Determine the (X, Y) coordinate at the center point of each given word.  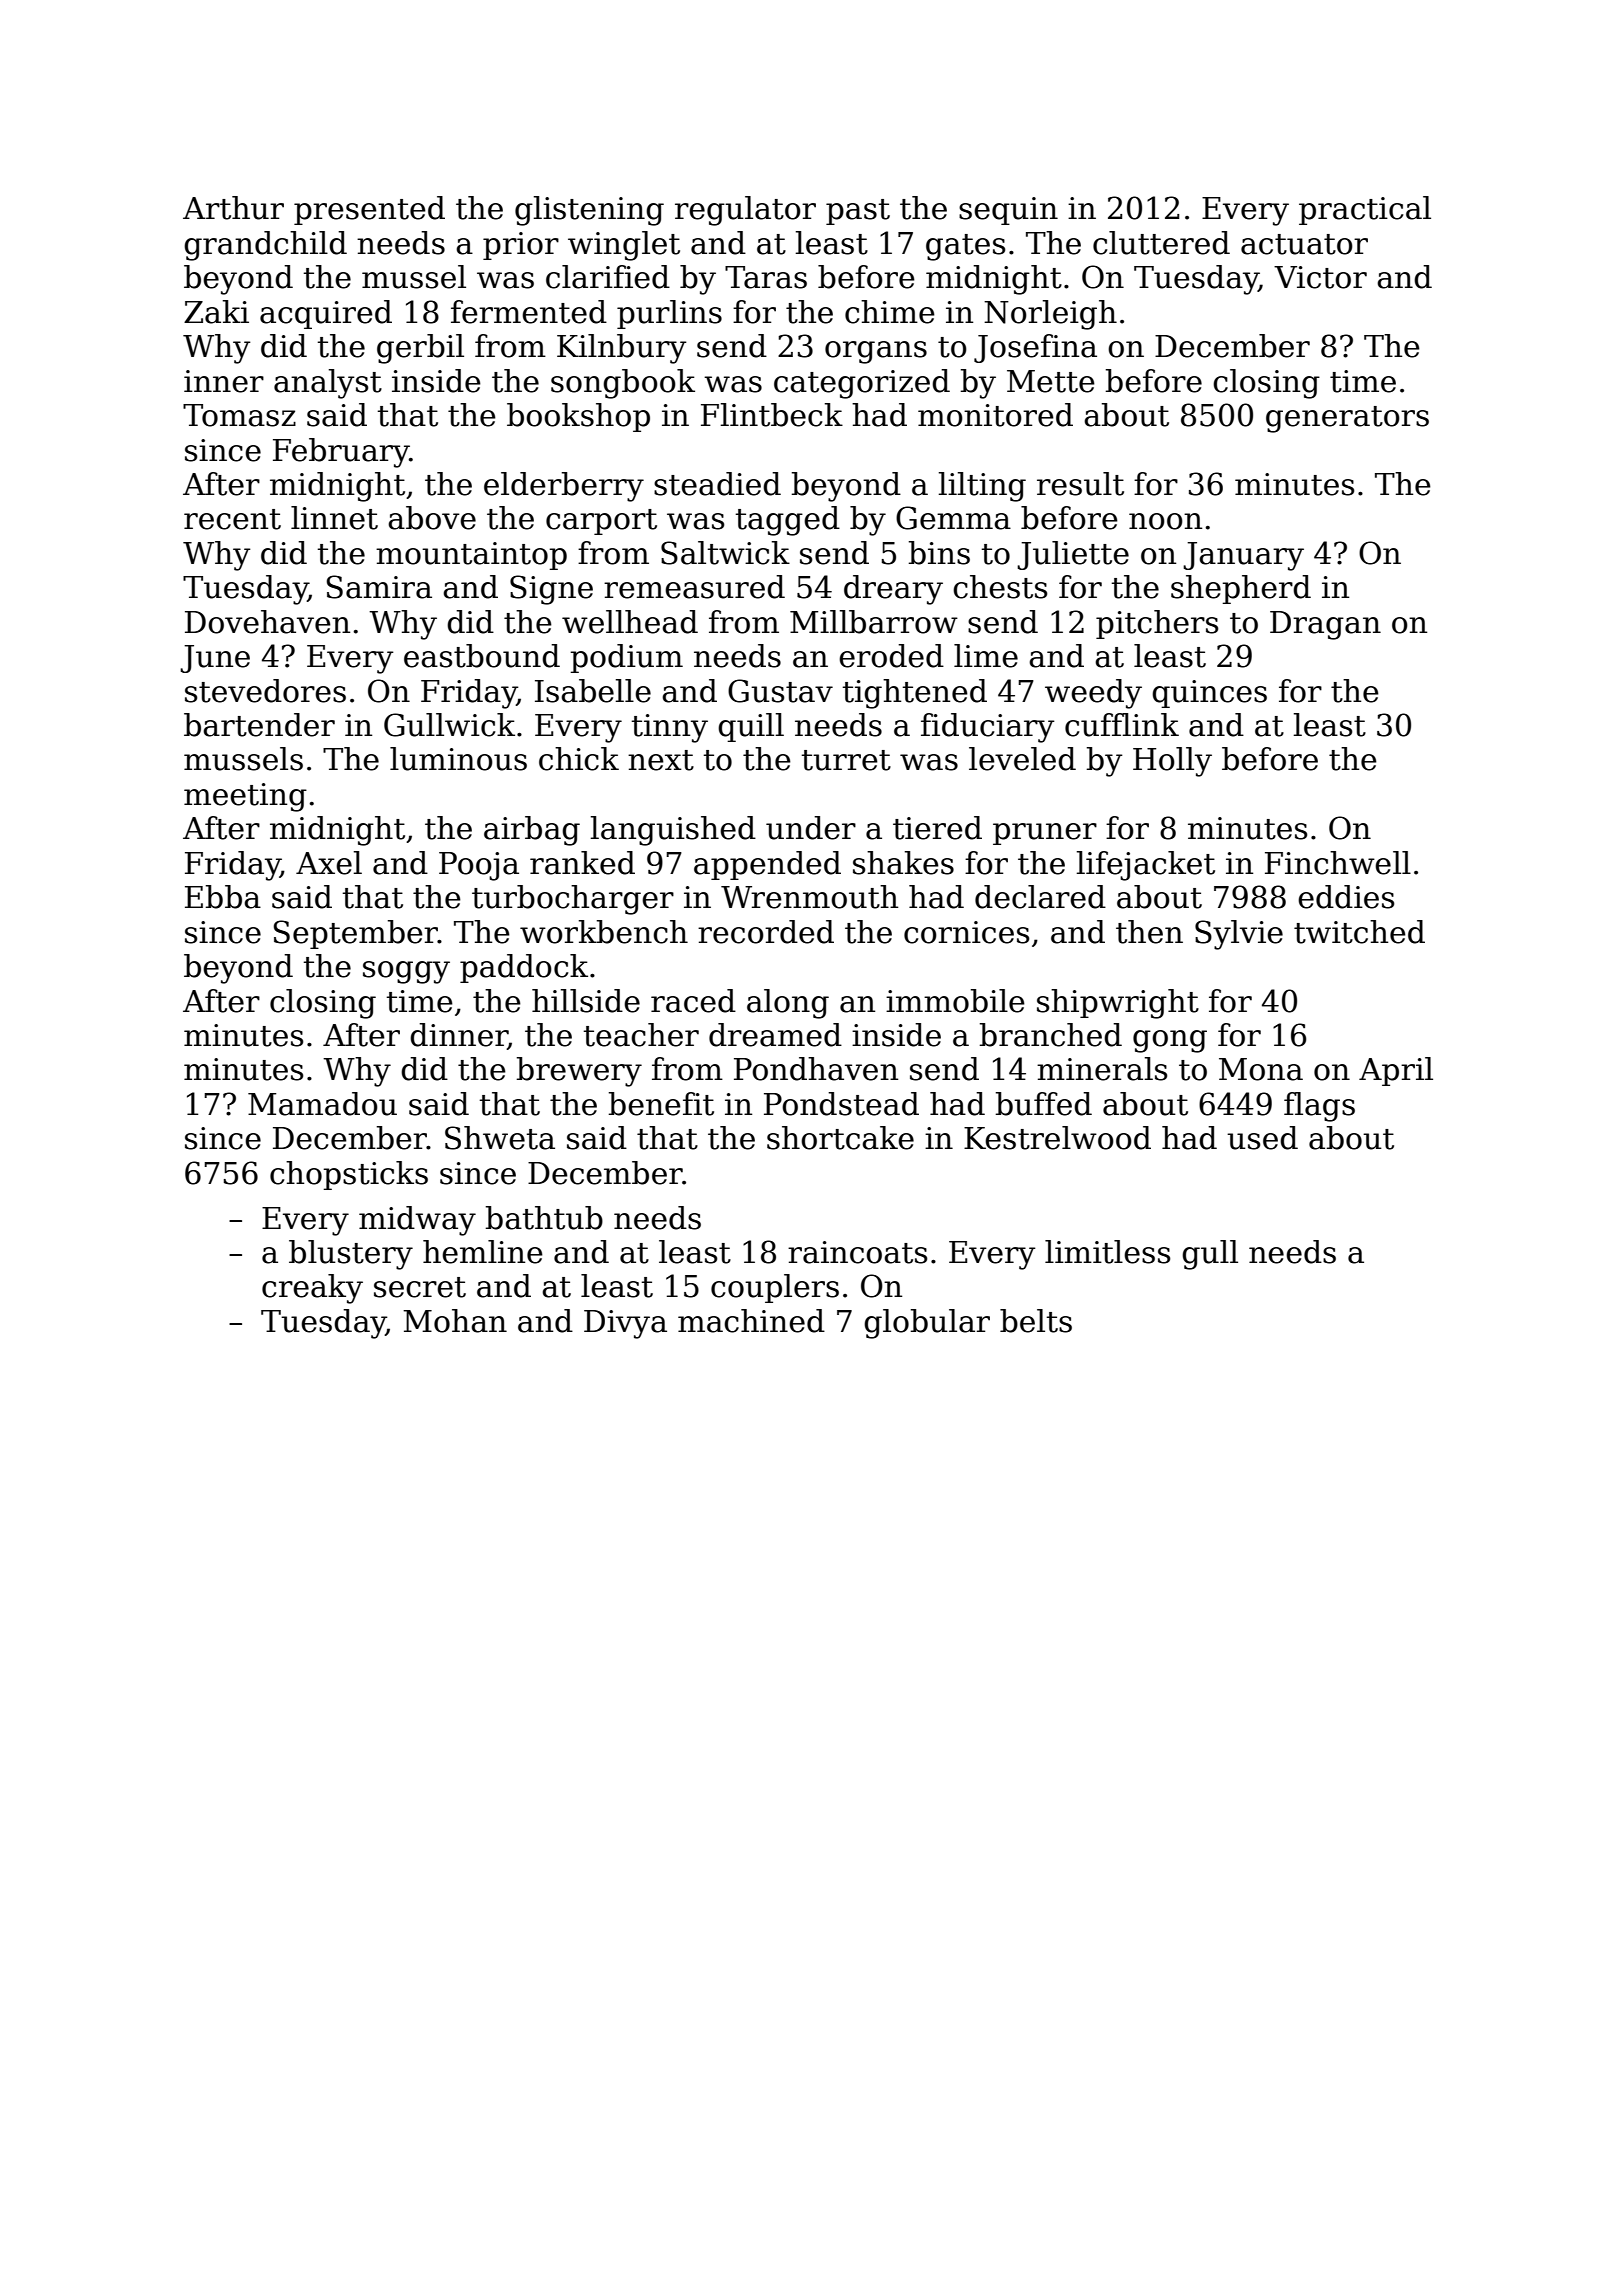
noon (1165, 521)
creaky (312, 1289)
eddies (1346, 897)
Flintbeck (772, 415)
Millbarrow (874, 622)
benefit (661, 1104)
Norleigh (1050, 315)
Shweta (500, 1138)
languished (673, 831)
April (1396, 1071)
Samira (379, 587)
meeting (245, 797)
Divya (625, 1324)
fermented (529, 312)
